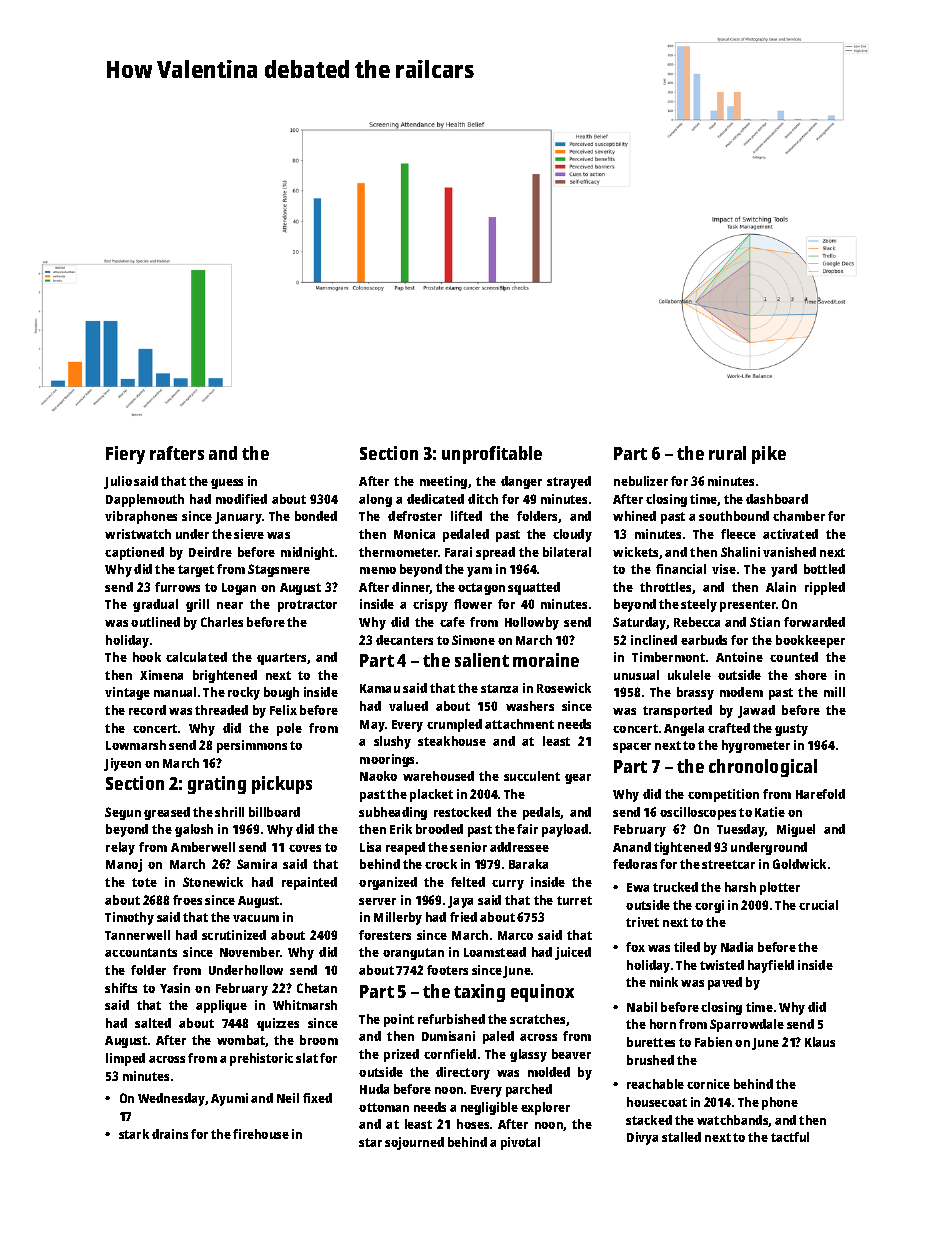 The image size is (952, 1233). I want to click on competition, so click(723, 795).
